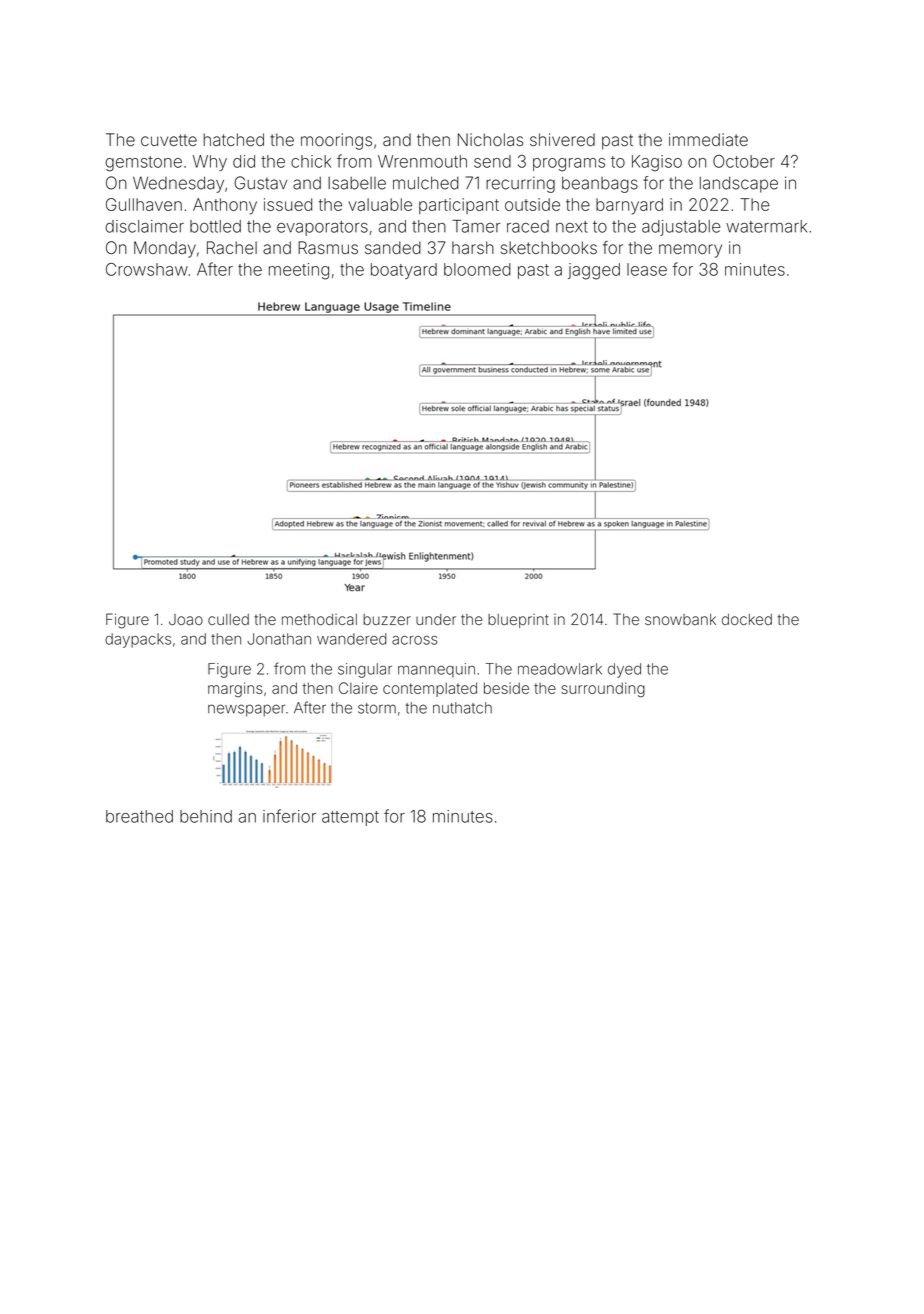 This page has width=924, height=1314. I want to click on snowbank, so click(680, 619).
